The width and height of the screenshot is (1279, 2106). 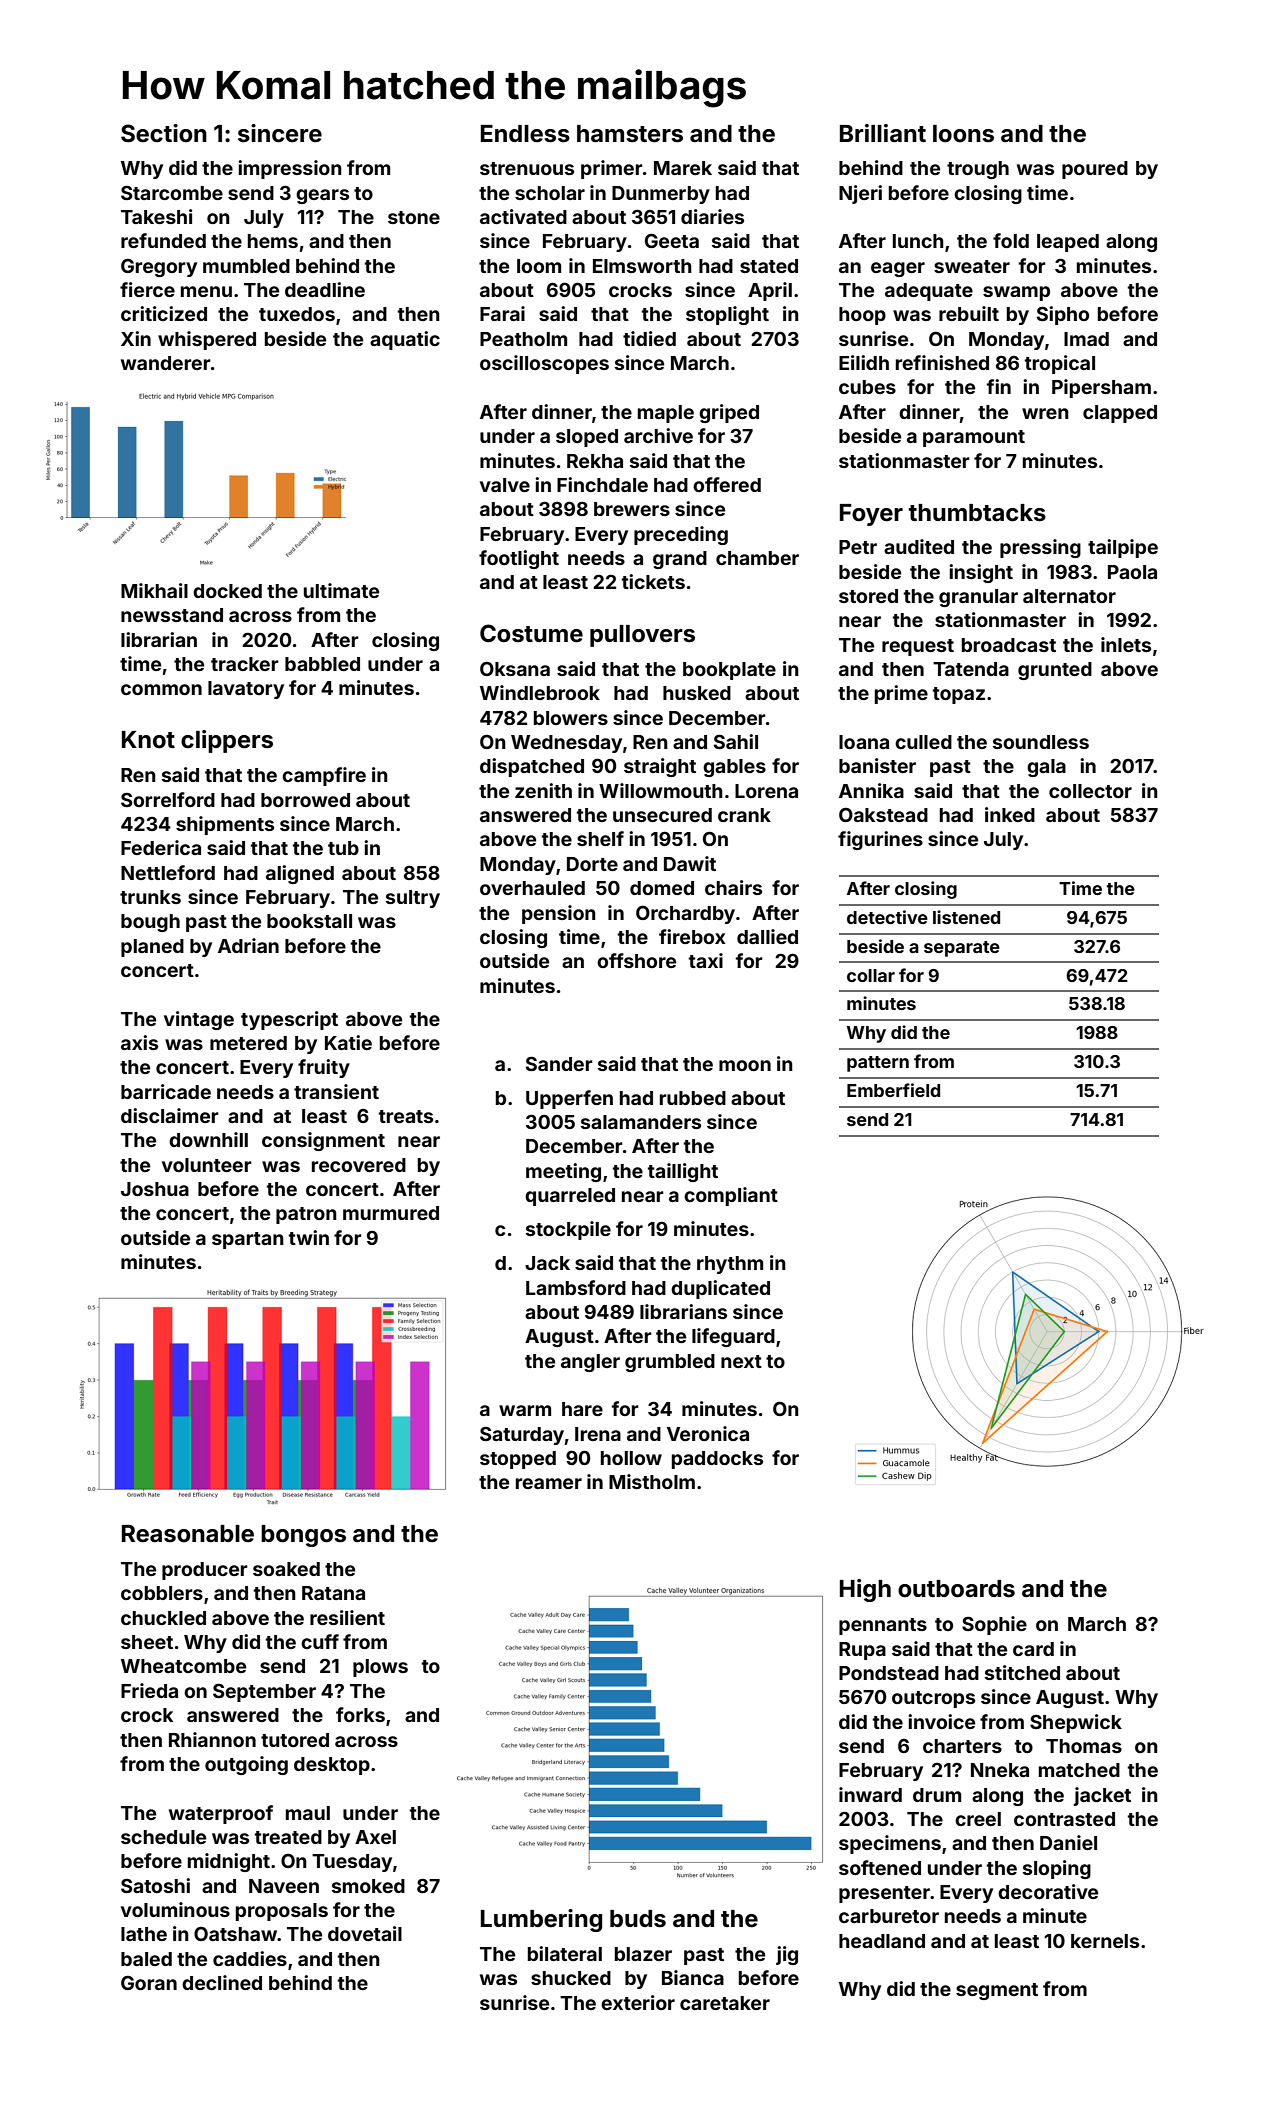 What do you see at coordinates (297, 314) in the screenshot?
I see `tuxedos` at bounding box center [297, 314].
